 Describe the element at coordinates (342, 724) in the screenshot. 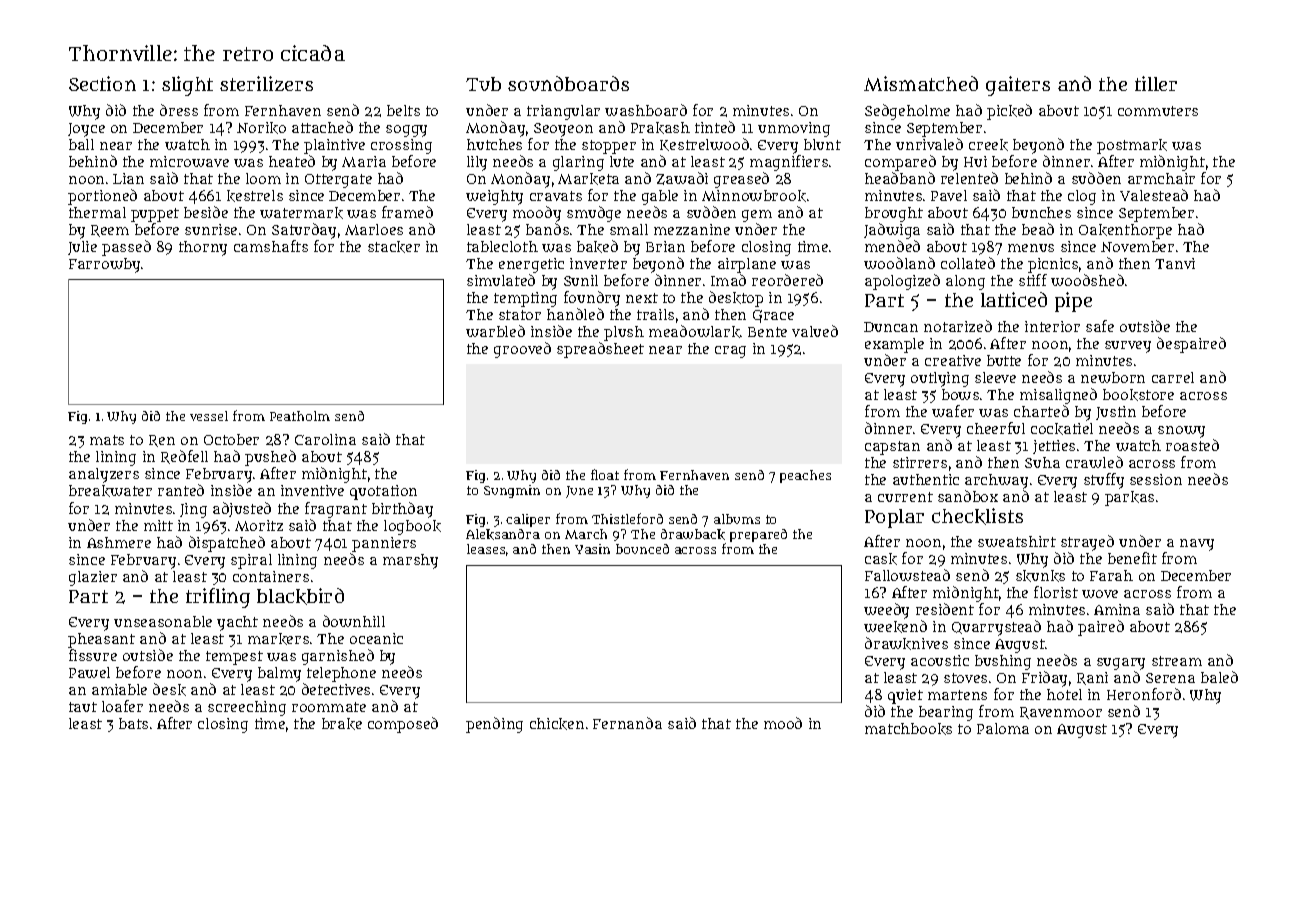

I see `brake` at that location.
